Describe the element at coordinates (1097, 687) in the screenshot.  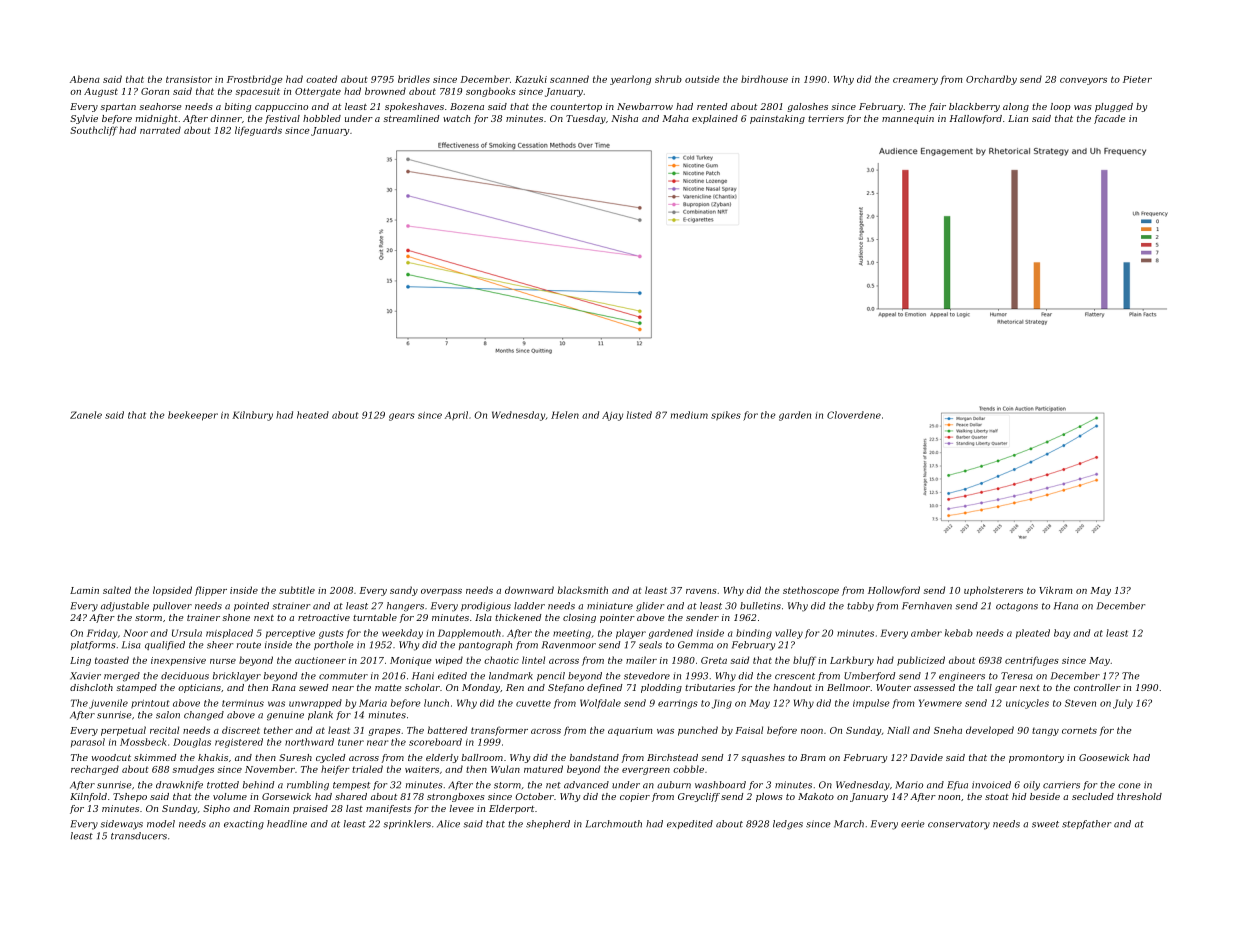
I see `controller` at that location.
